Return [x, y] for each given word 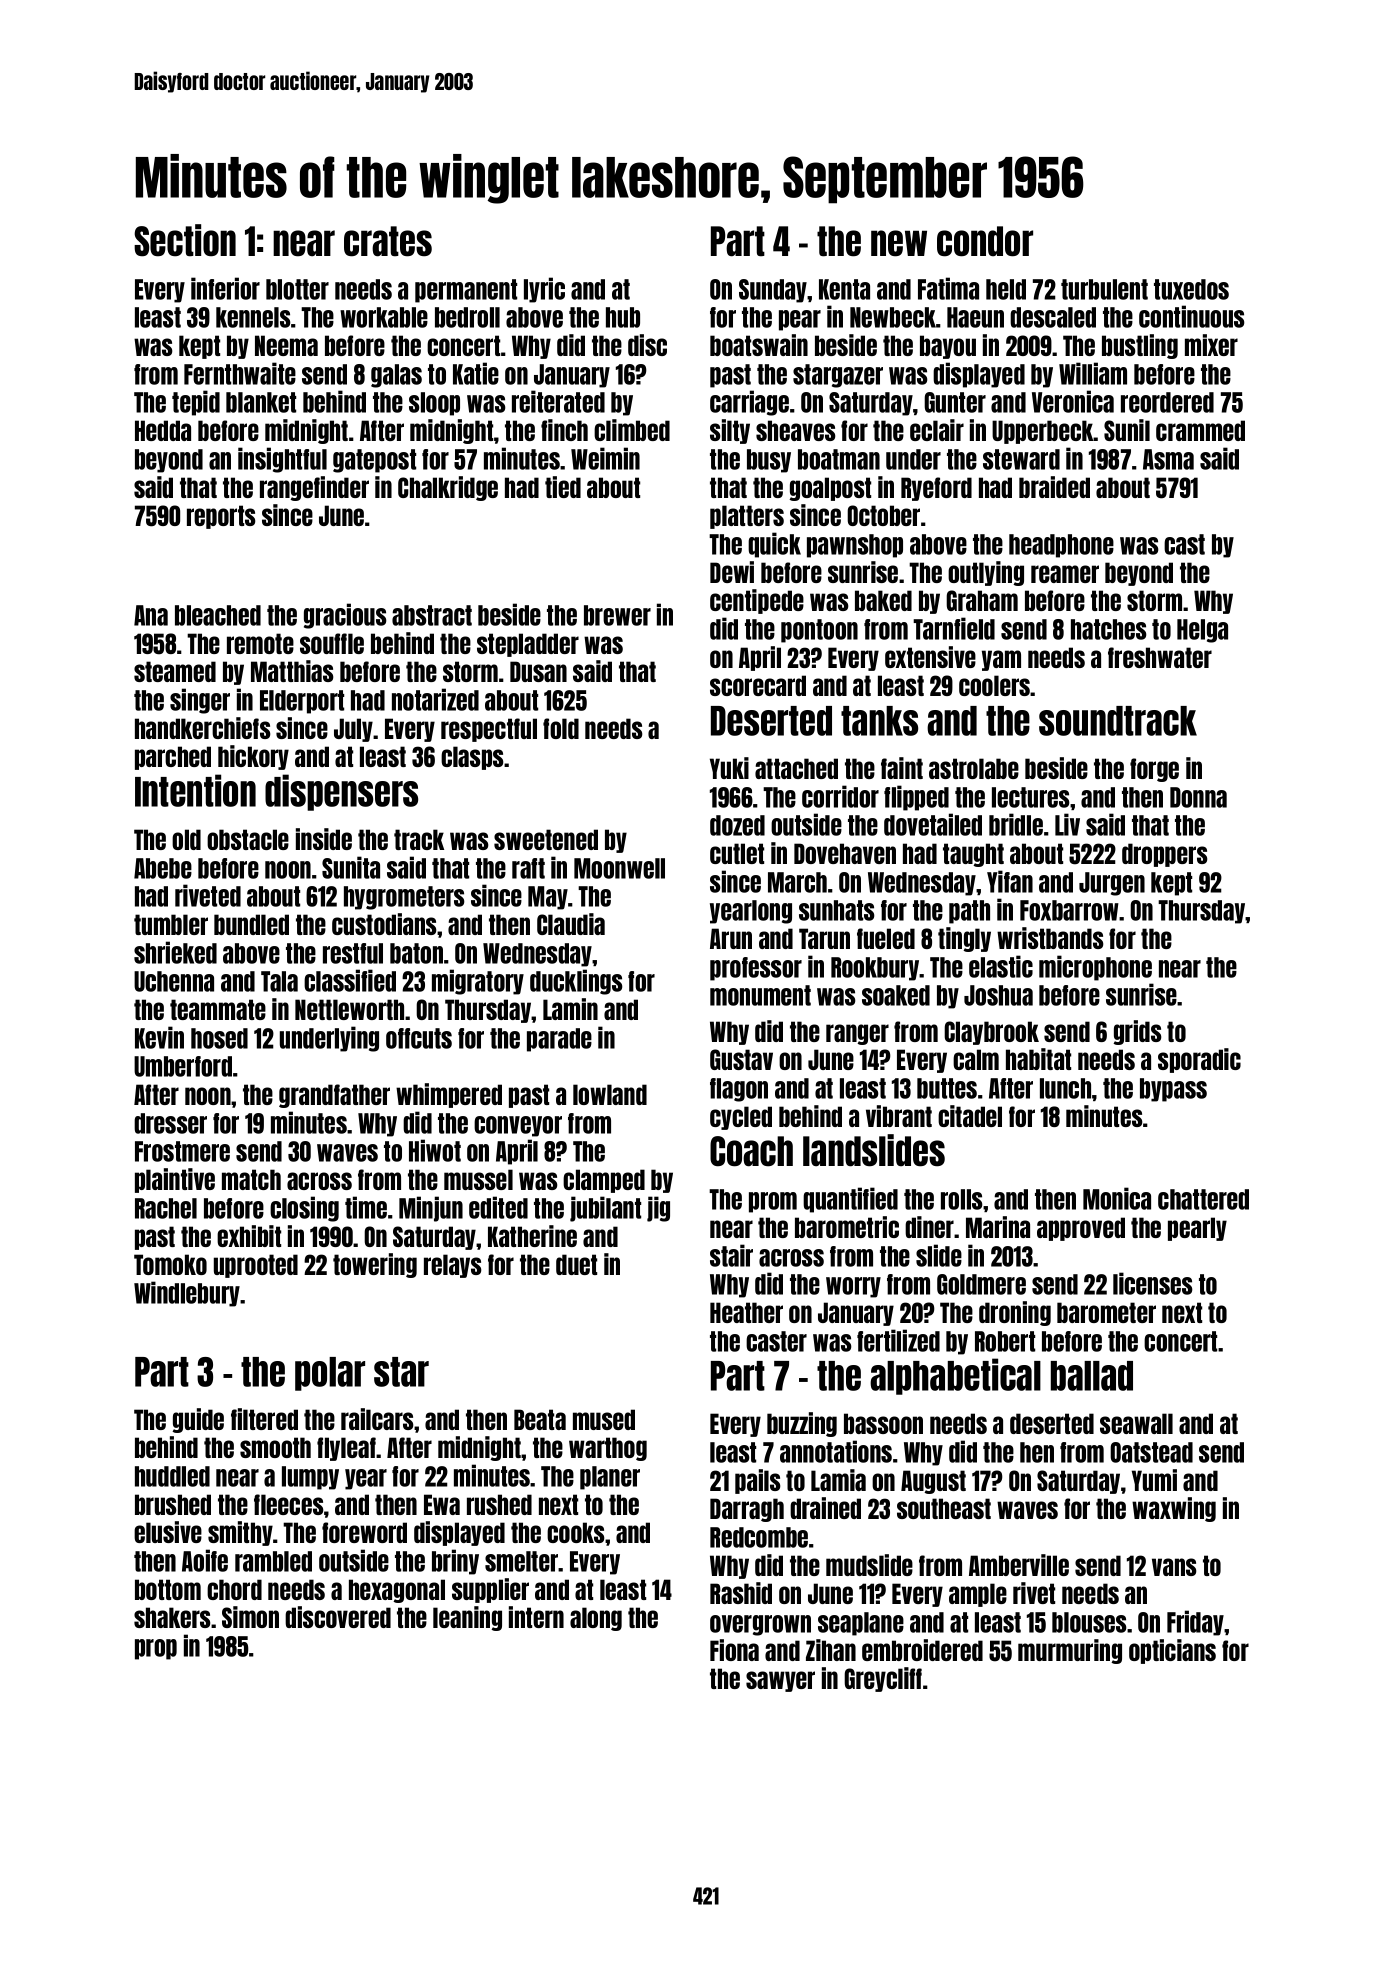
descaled [1053, 317]
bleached [218, 615]
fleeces [288, 1504]
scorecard [758, 685]
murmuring [1070, 1651]
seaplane [861, 1624]
